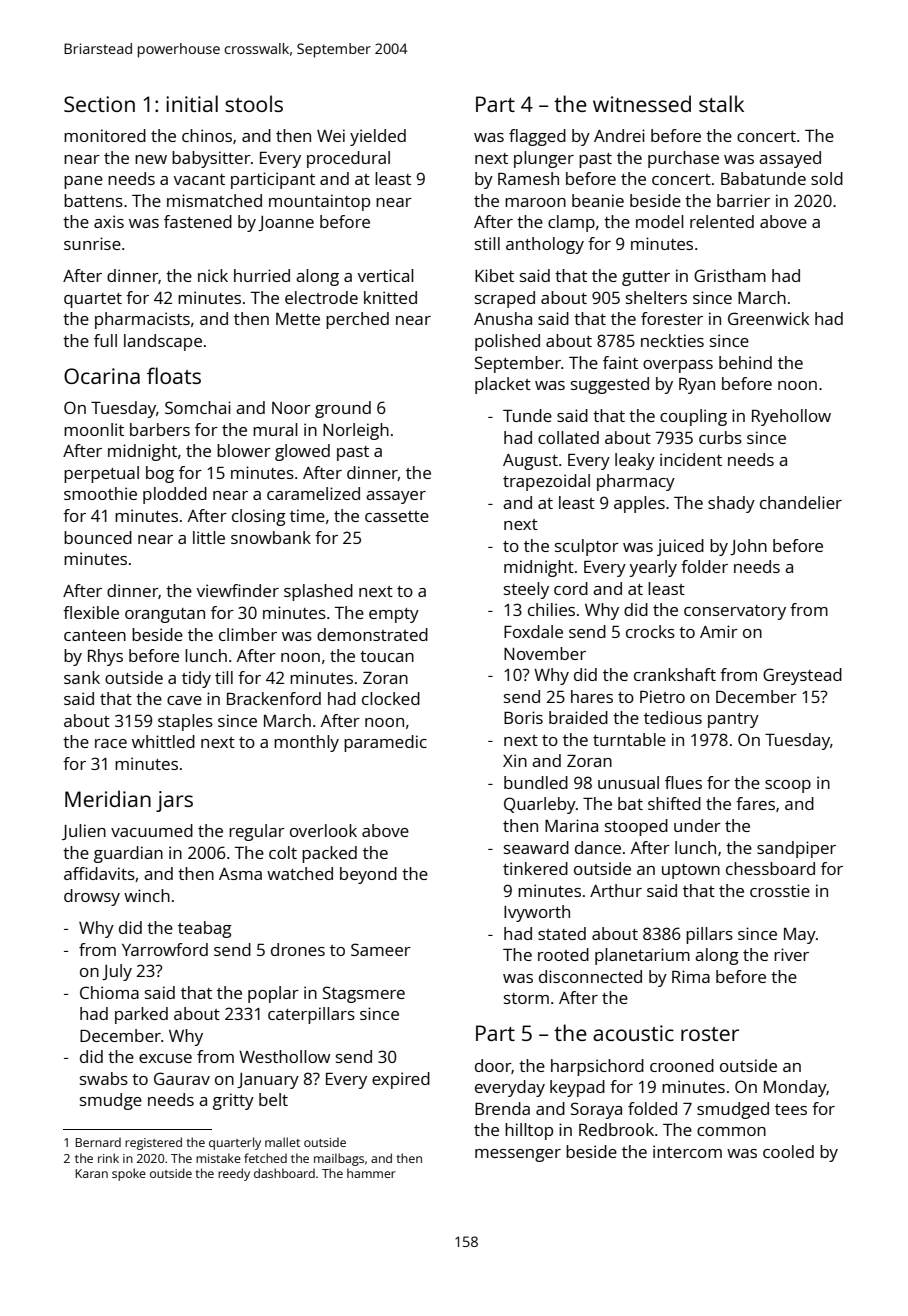  I want to click on orangutan, so click(165, 615).
